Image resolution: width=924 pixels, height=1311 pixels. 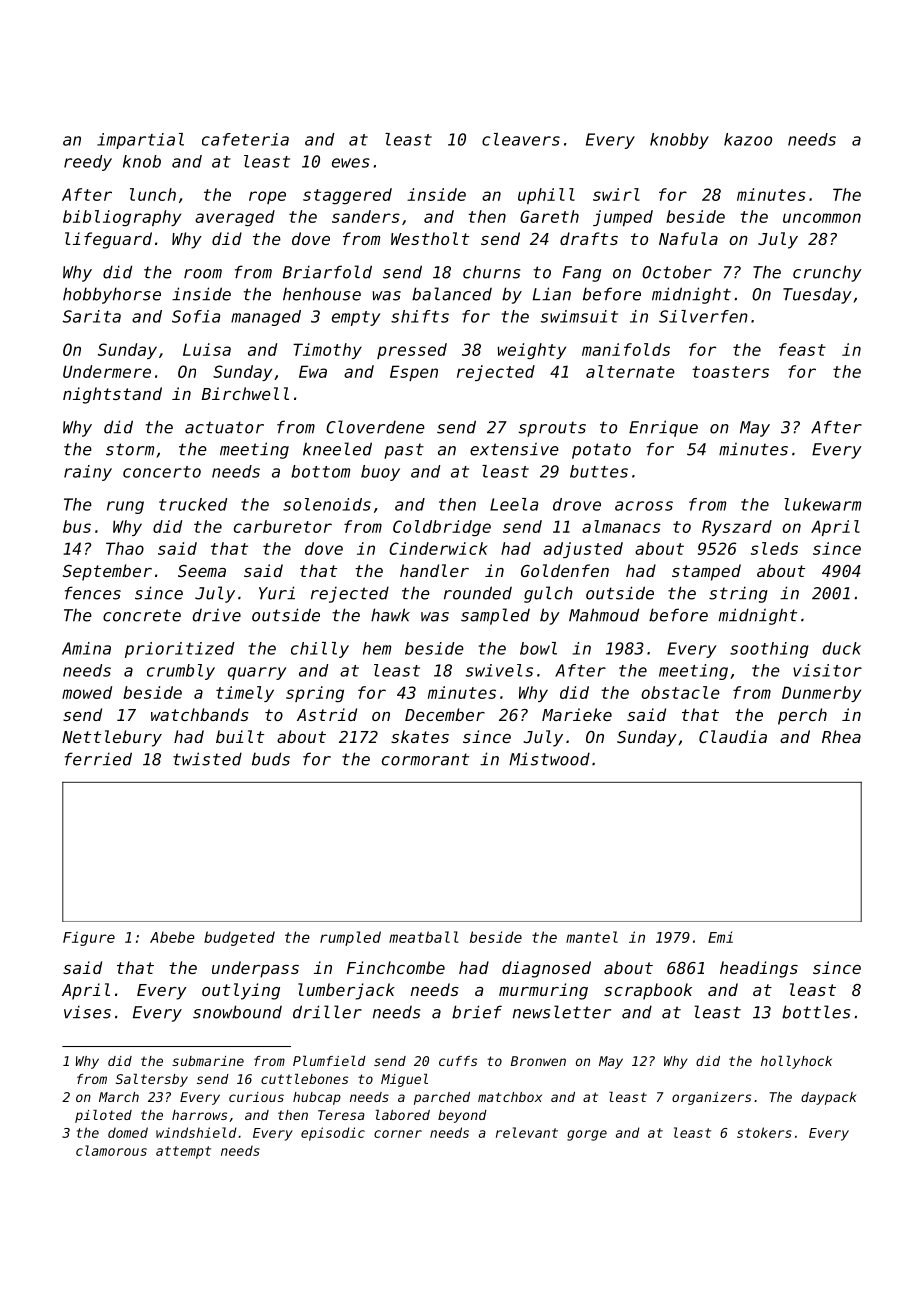 I want to click on reedy, so click(x=88, y=163).
